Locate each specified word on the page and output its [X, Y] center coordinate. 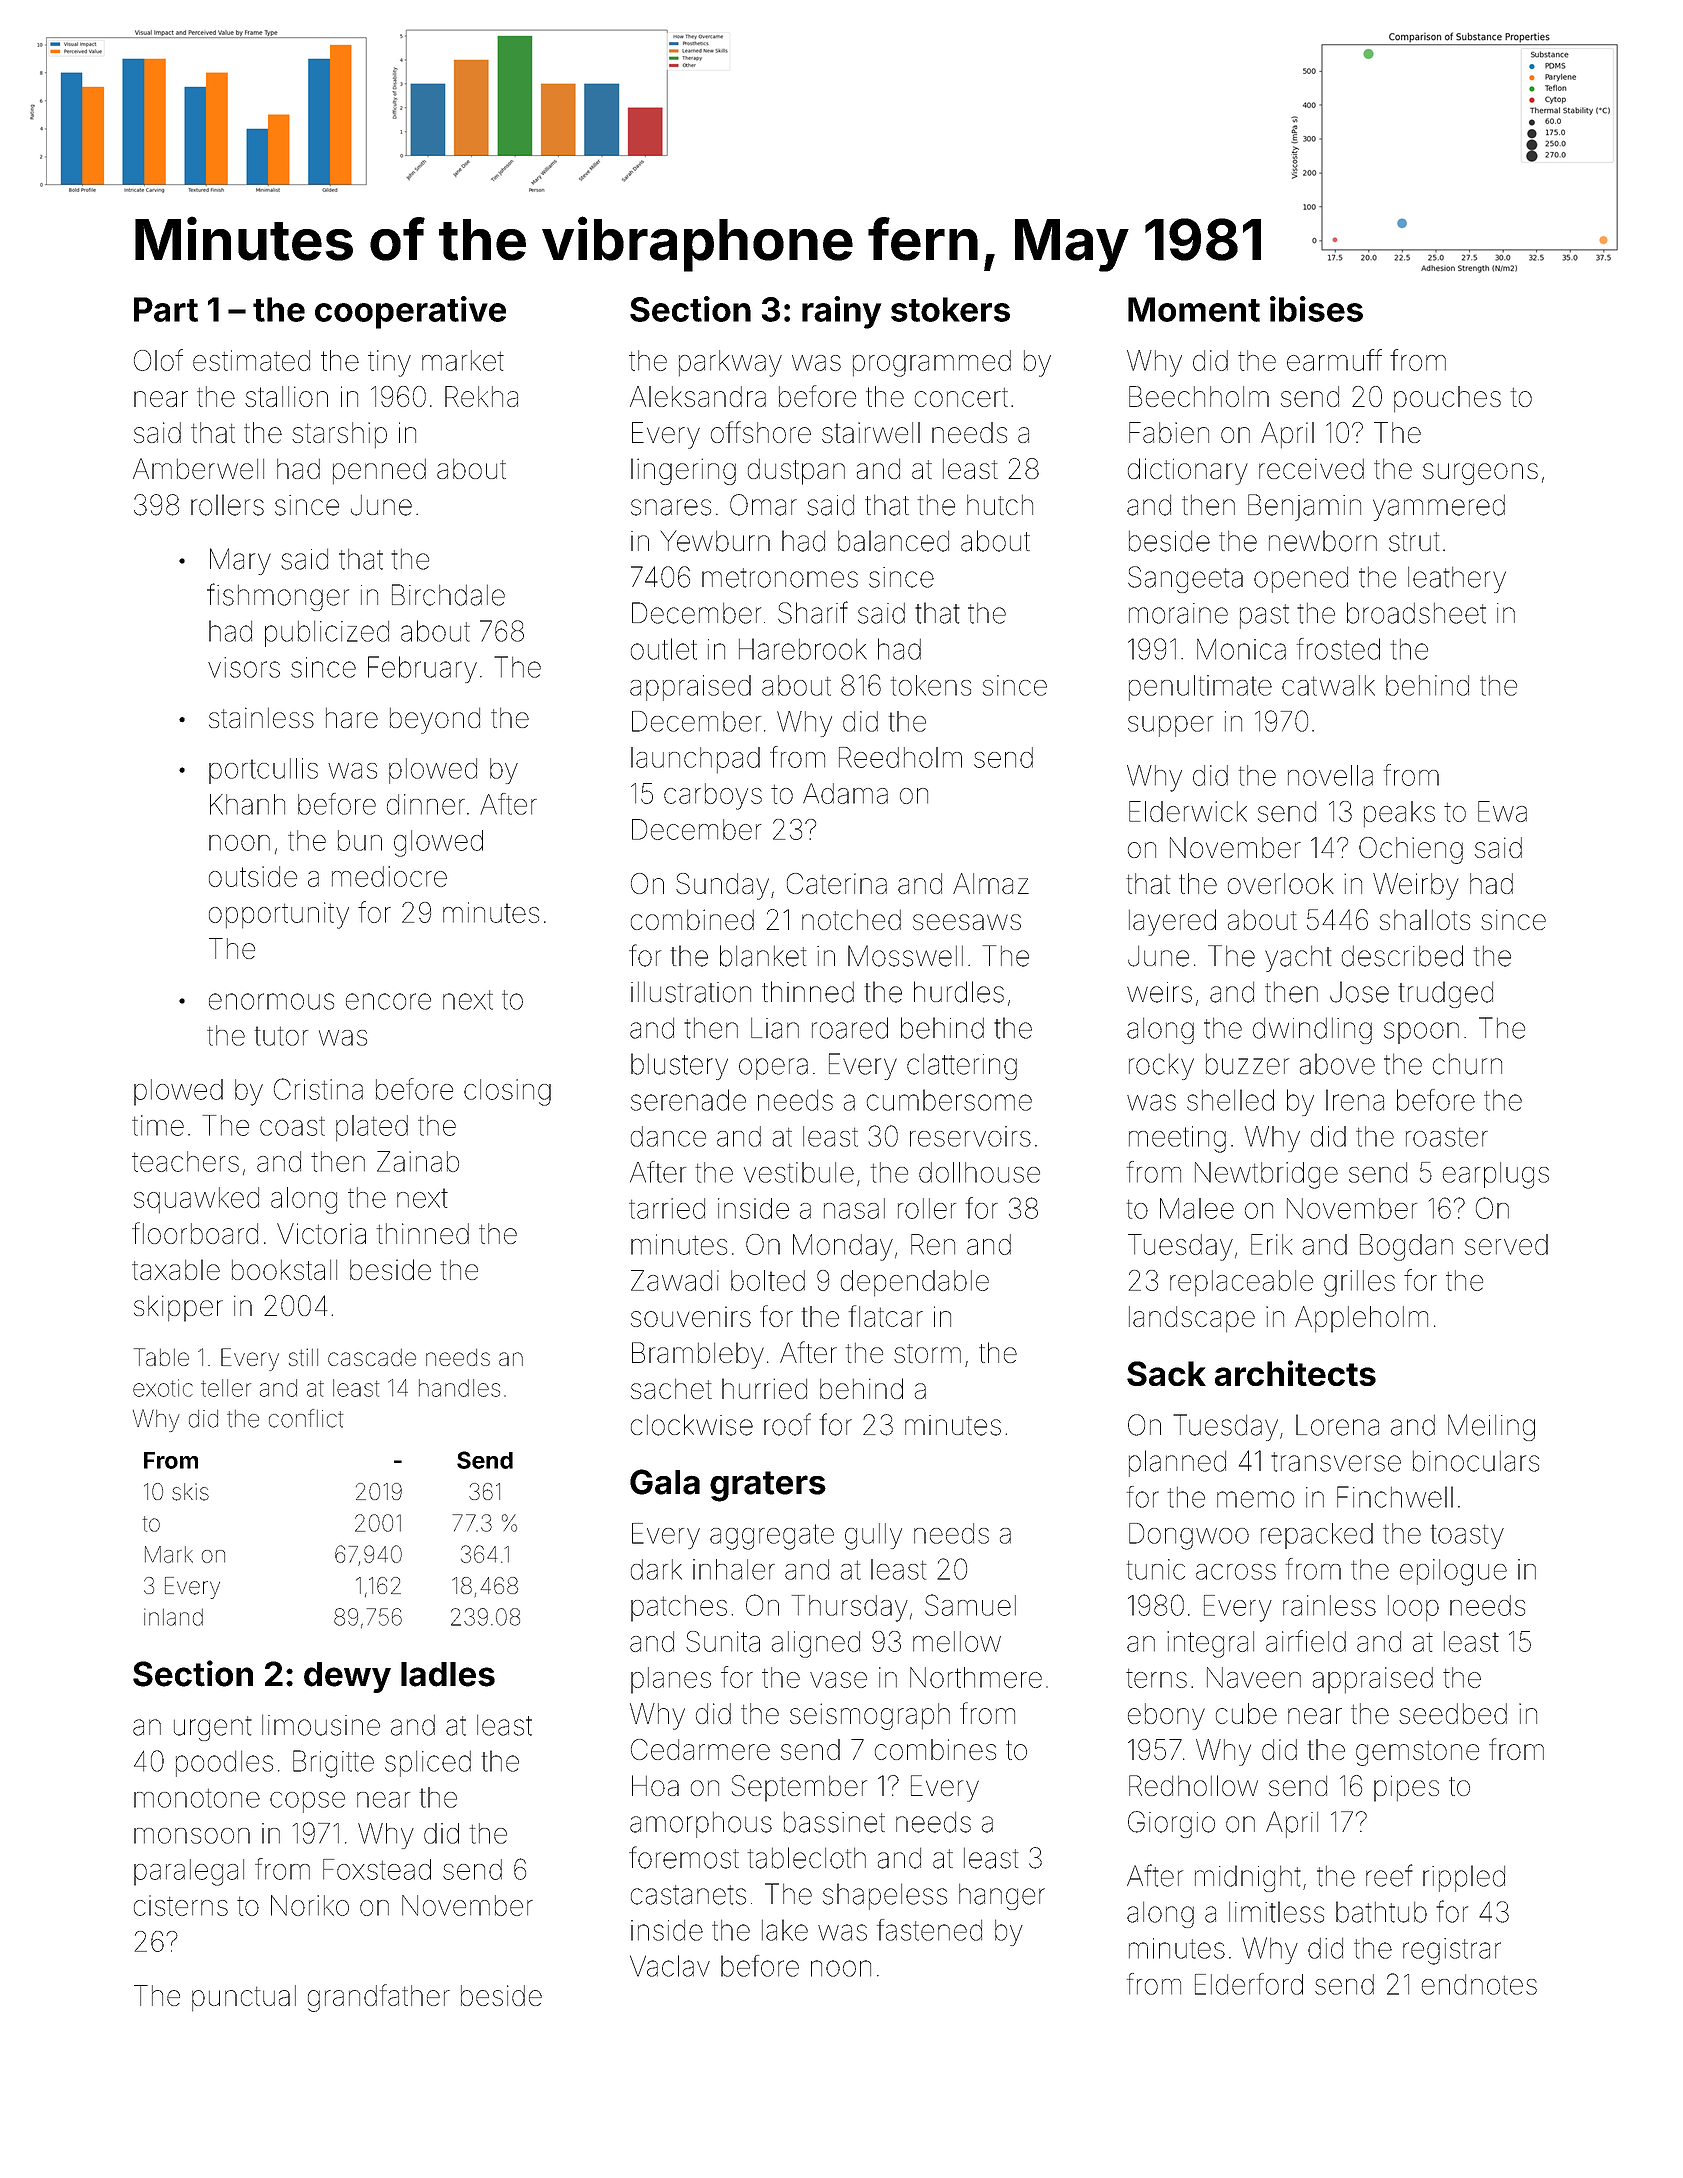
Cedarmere [700, 1749]
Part [166, 309]
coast [292, 1126]
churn [1467, 1064]
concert [961, 397]
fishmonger [278, 597]
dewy [347, 1677]
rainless [1329, 1605]
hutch [1000, 505]
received [1311, 468]
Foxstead [377, 1869]
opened [1301, 580]
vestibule [799, 1172]
